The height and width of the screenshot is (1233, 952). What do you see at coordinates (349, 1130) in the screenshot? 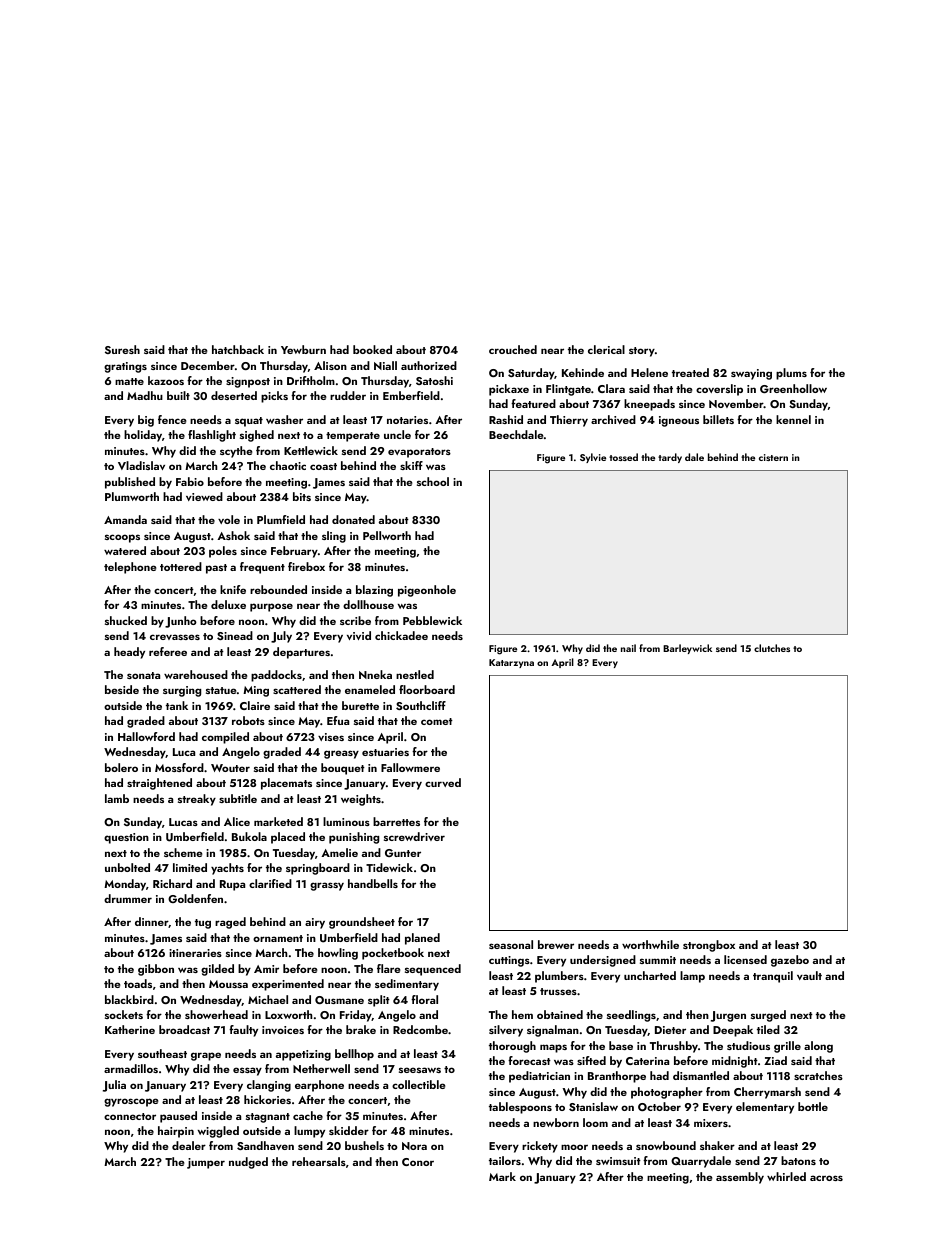
I see `skidder` at bounding box center [349, 1130].
